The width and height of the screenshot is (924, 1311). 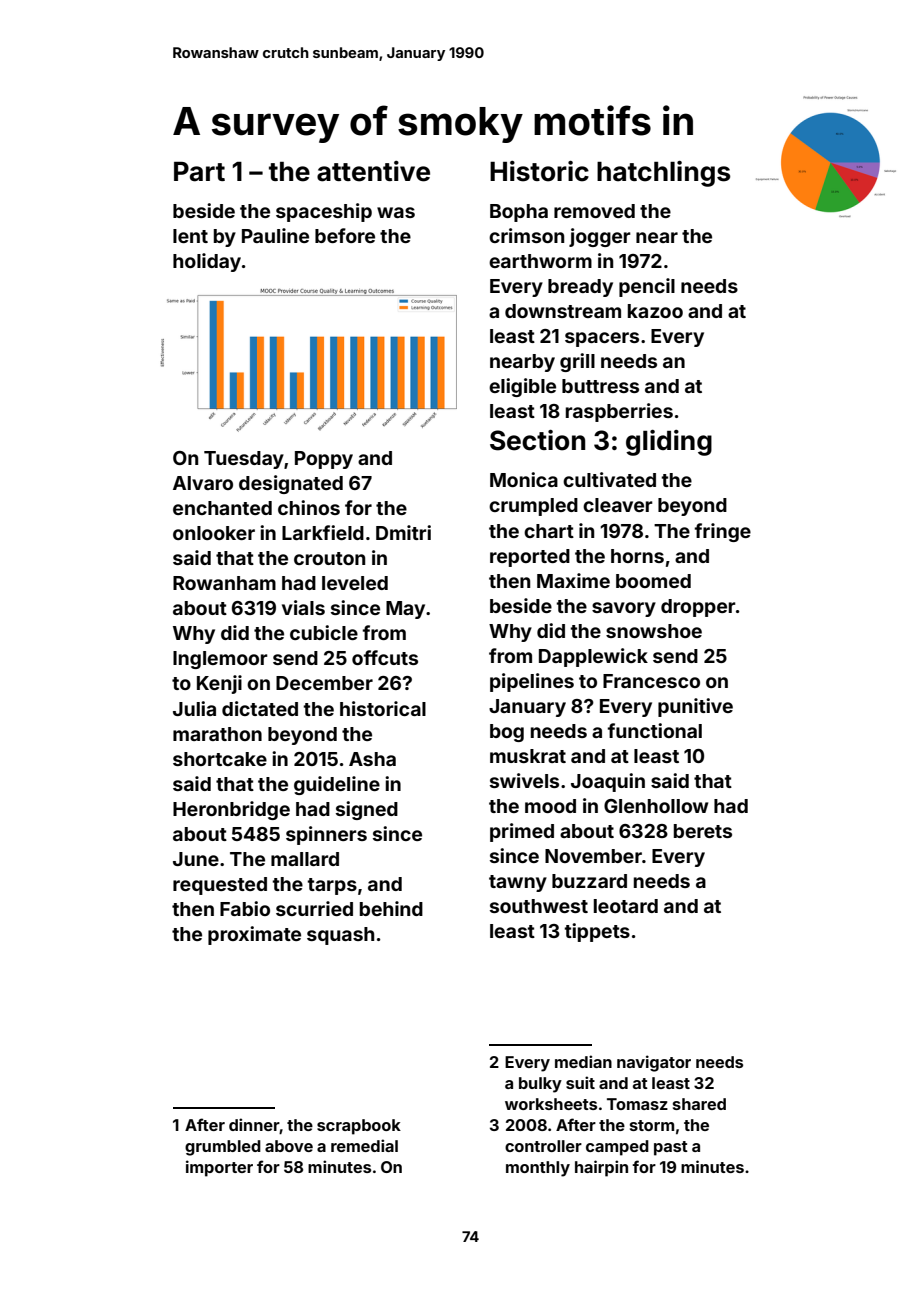 What do you see at coordinates (519, 213) in the screenshot?
I see `Bopha` at bounding box center [519, 213].
